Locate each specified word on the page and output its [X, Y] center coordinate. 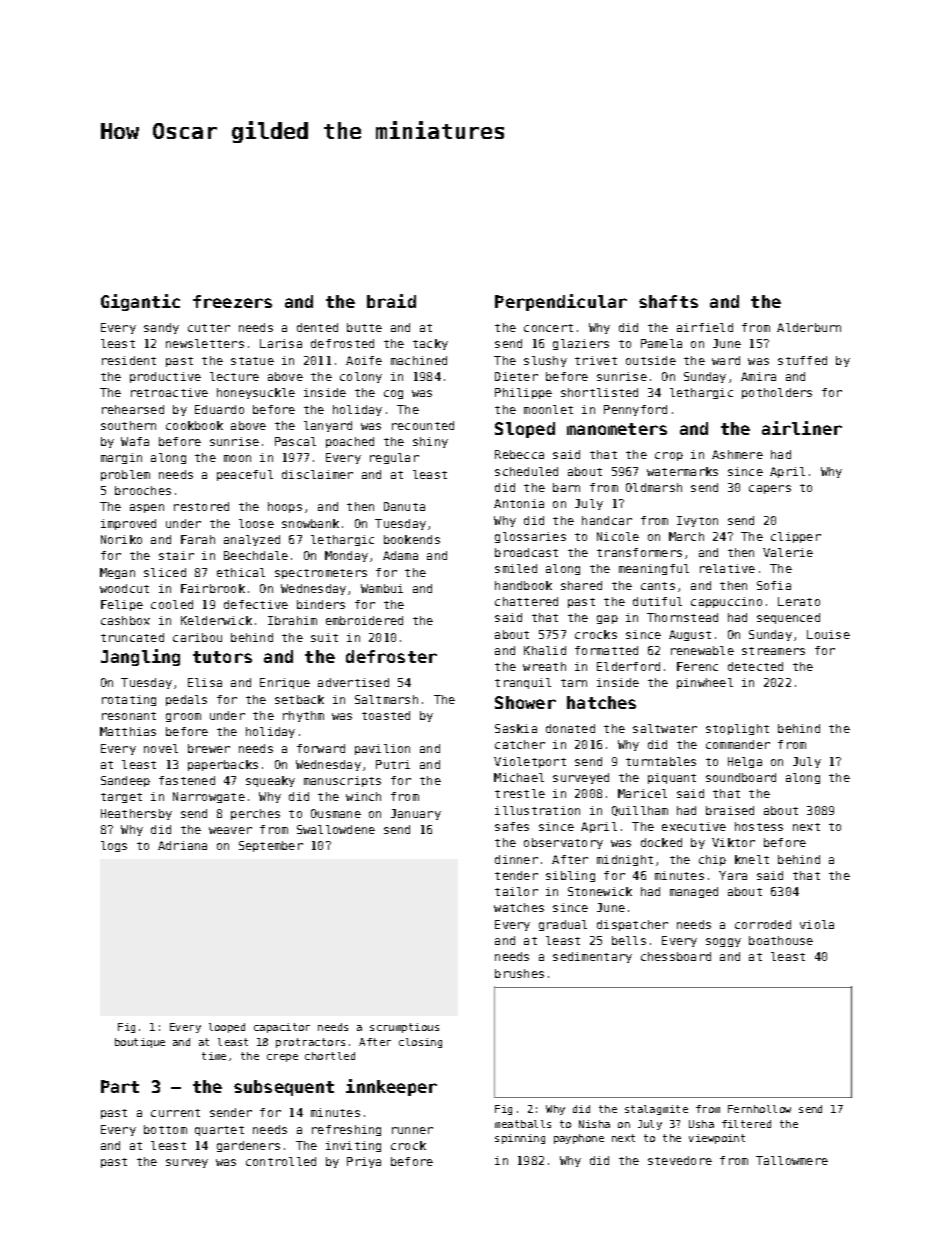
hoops [285, 507]
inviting [353, 1146]
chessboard [676, 956]
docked [661, 842]
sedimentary [592, 957]
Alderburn [809, 327]
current [175, 1113]
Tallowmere [792, 1160]
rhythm [303, 716]
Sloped [525, 430]
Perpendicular [561, 302]
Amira [758, 376]
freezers [232, 301]
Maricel [642, 793]
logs [114, 846]
